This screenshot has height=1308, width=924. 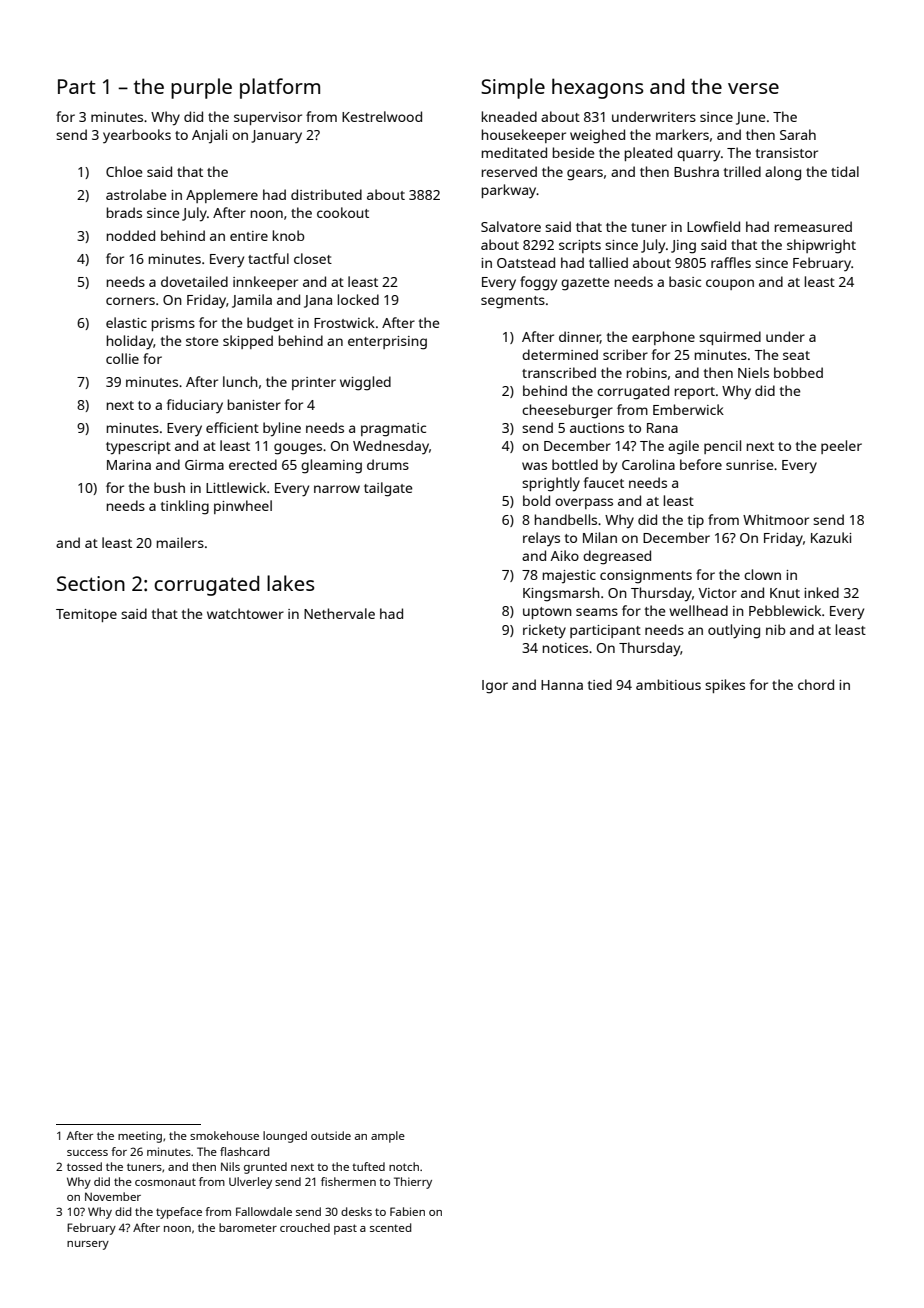 I want to click on yearbooks, so click(x=137, y=136).
